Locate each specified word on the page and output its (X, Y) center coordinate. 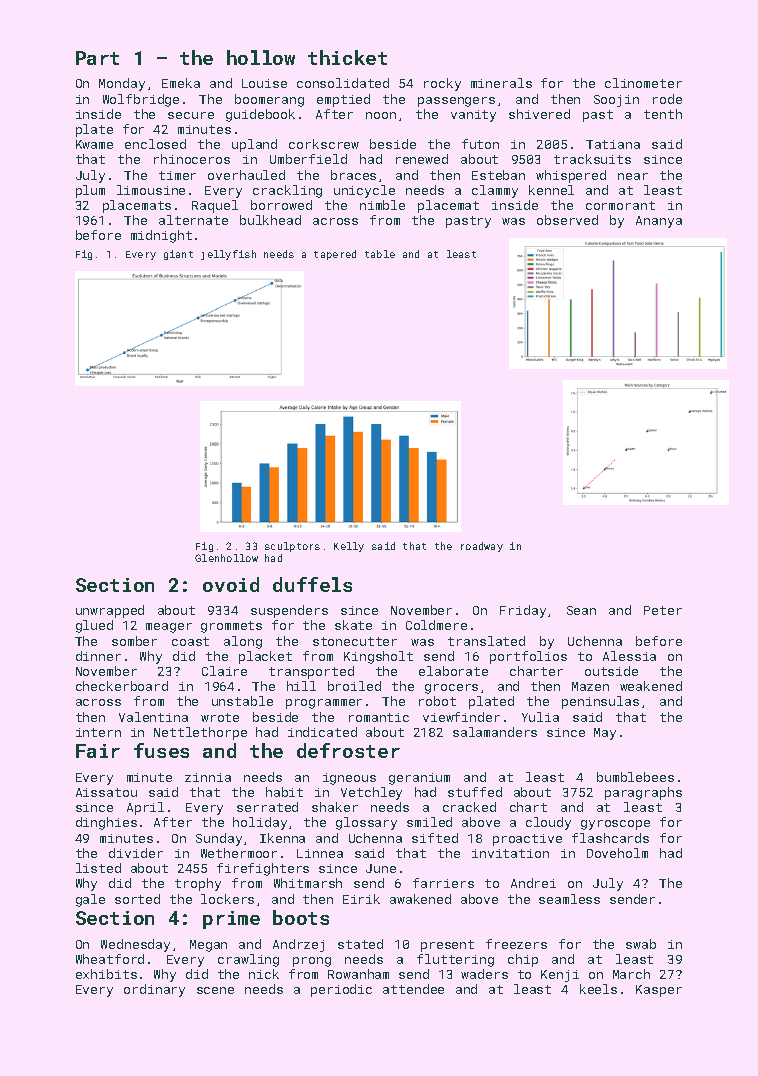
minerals (501, 83)
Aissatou (106, 792)
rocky (442, 84)
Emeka (181, 83)
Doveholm (617, 853)
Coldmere (436, 625)
